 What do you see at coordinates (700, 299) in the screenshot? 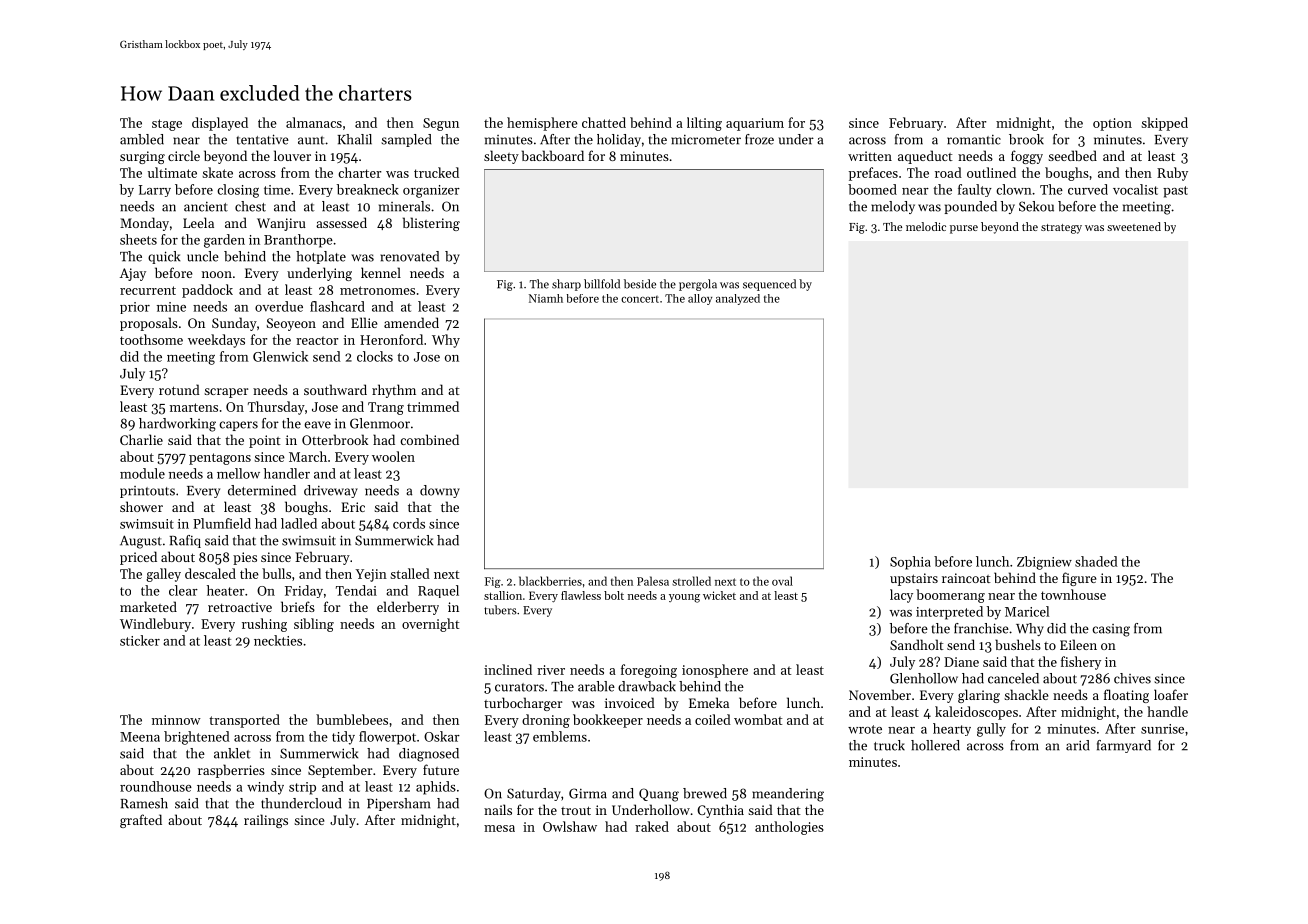
I see `alloy` at bounding box center [700, 299].
